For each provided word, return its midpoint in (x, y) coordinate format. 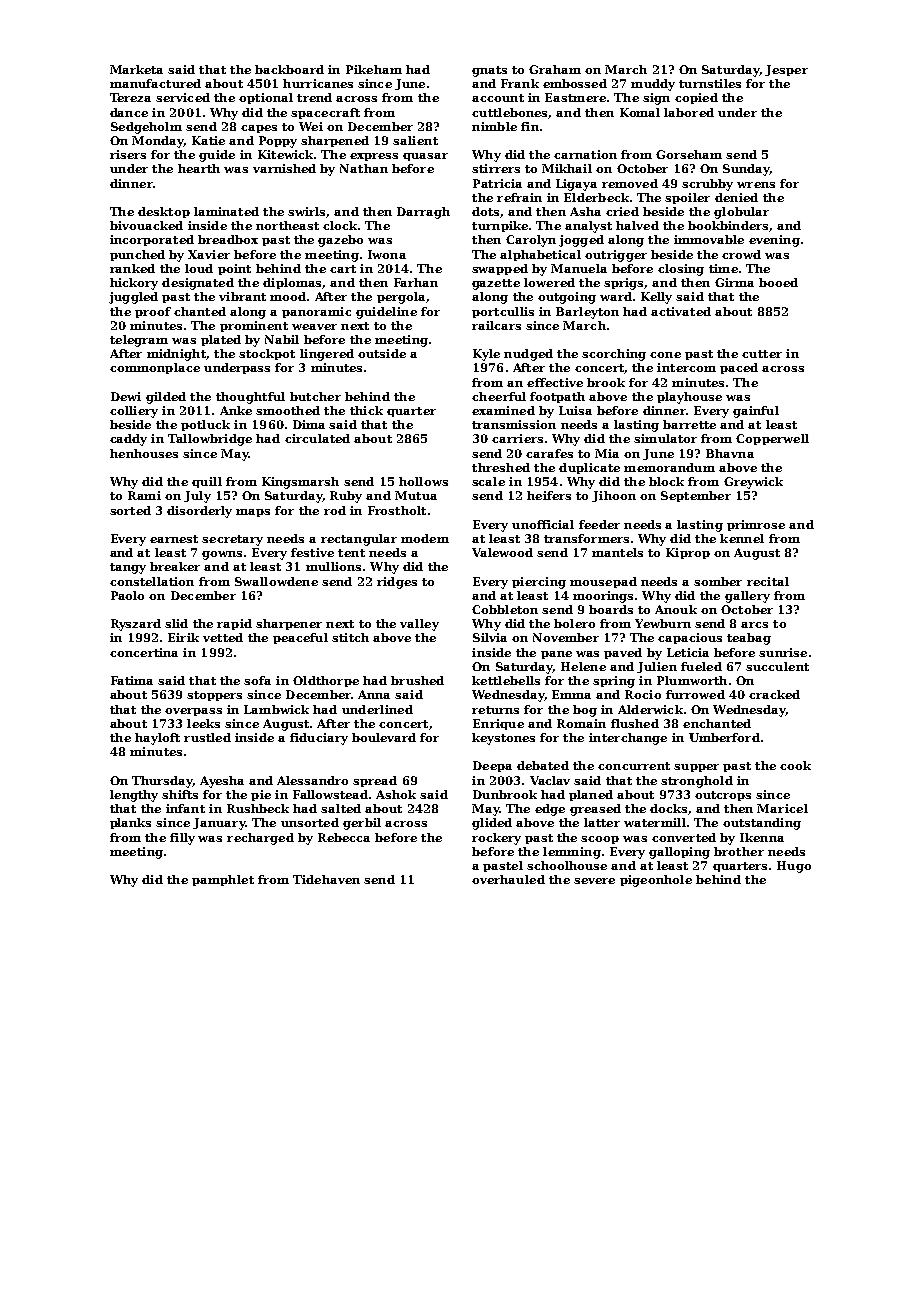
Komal (640, 112)
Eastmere (575, 97)
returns (495, 710)
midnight (176, 355)
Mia (607, 453)
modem (425, 538)
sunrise (783, 652)
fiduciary (319, 739)
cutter (762, 354)
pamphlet (223, 880)
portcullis (503, 312)
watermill (655, 822)
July (197, 497)
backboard (289, 69)
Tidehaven (326, 879)
